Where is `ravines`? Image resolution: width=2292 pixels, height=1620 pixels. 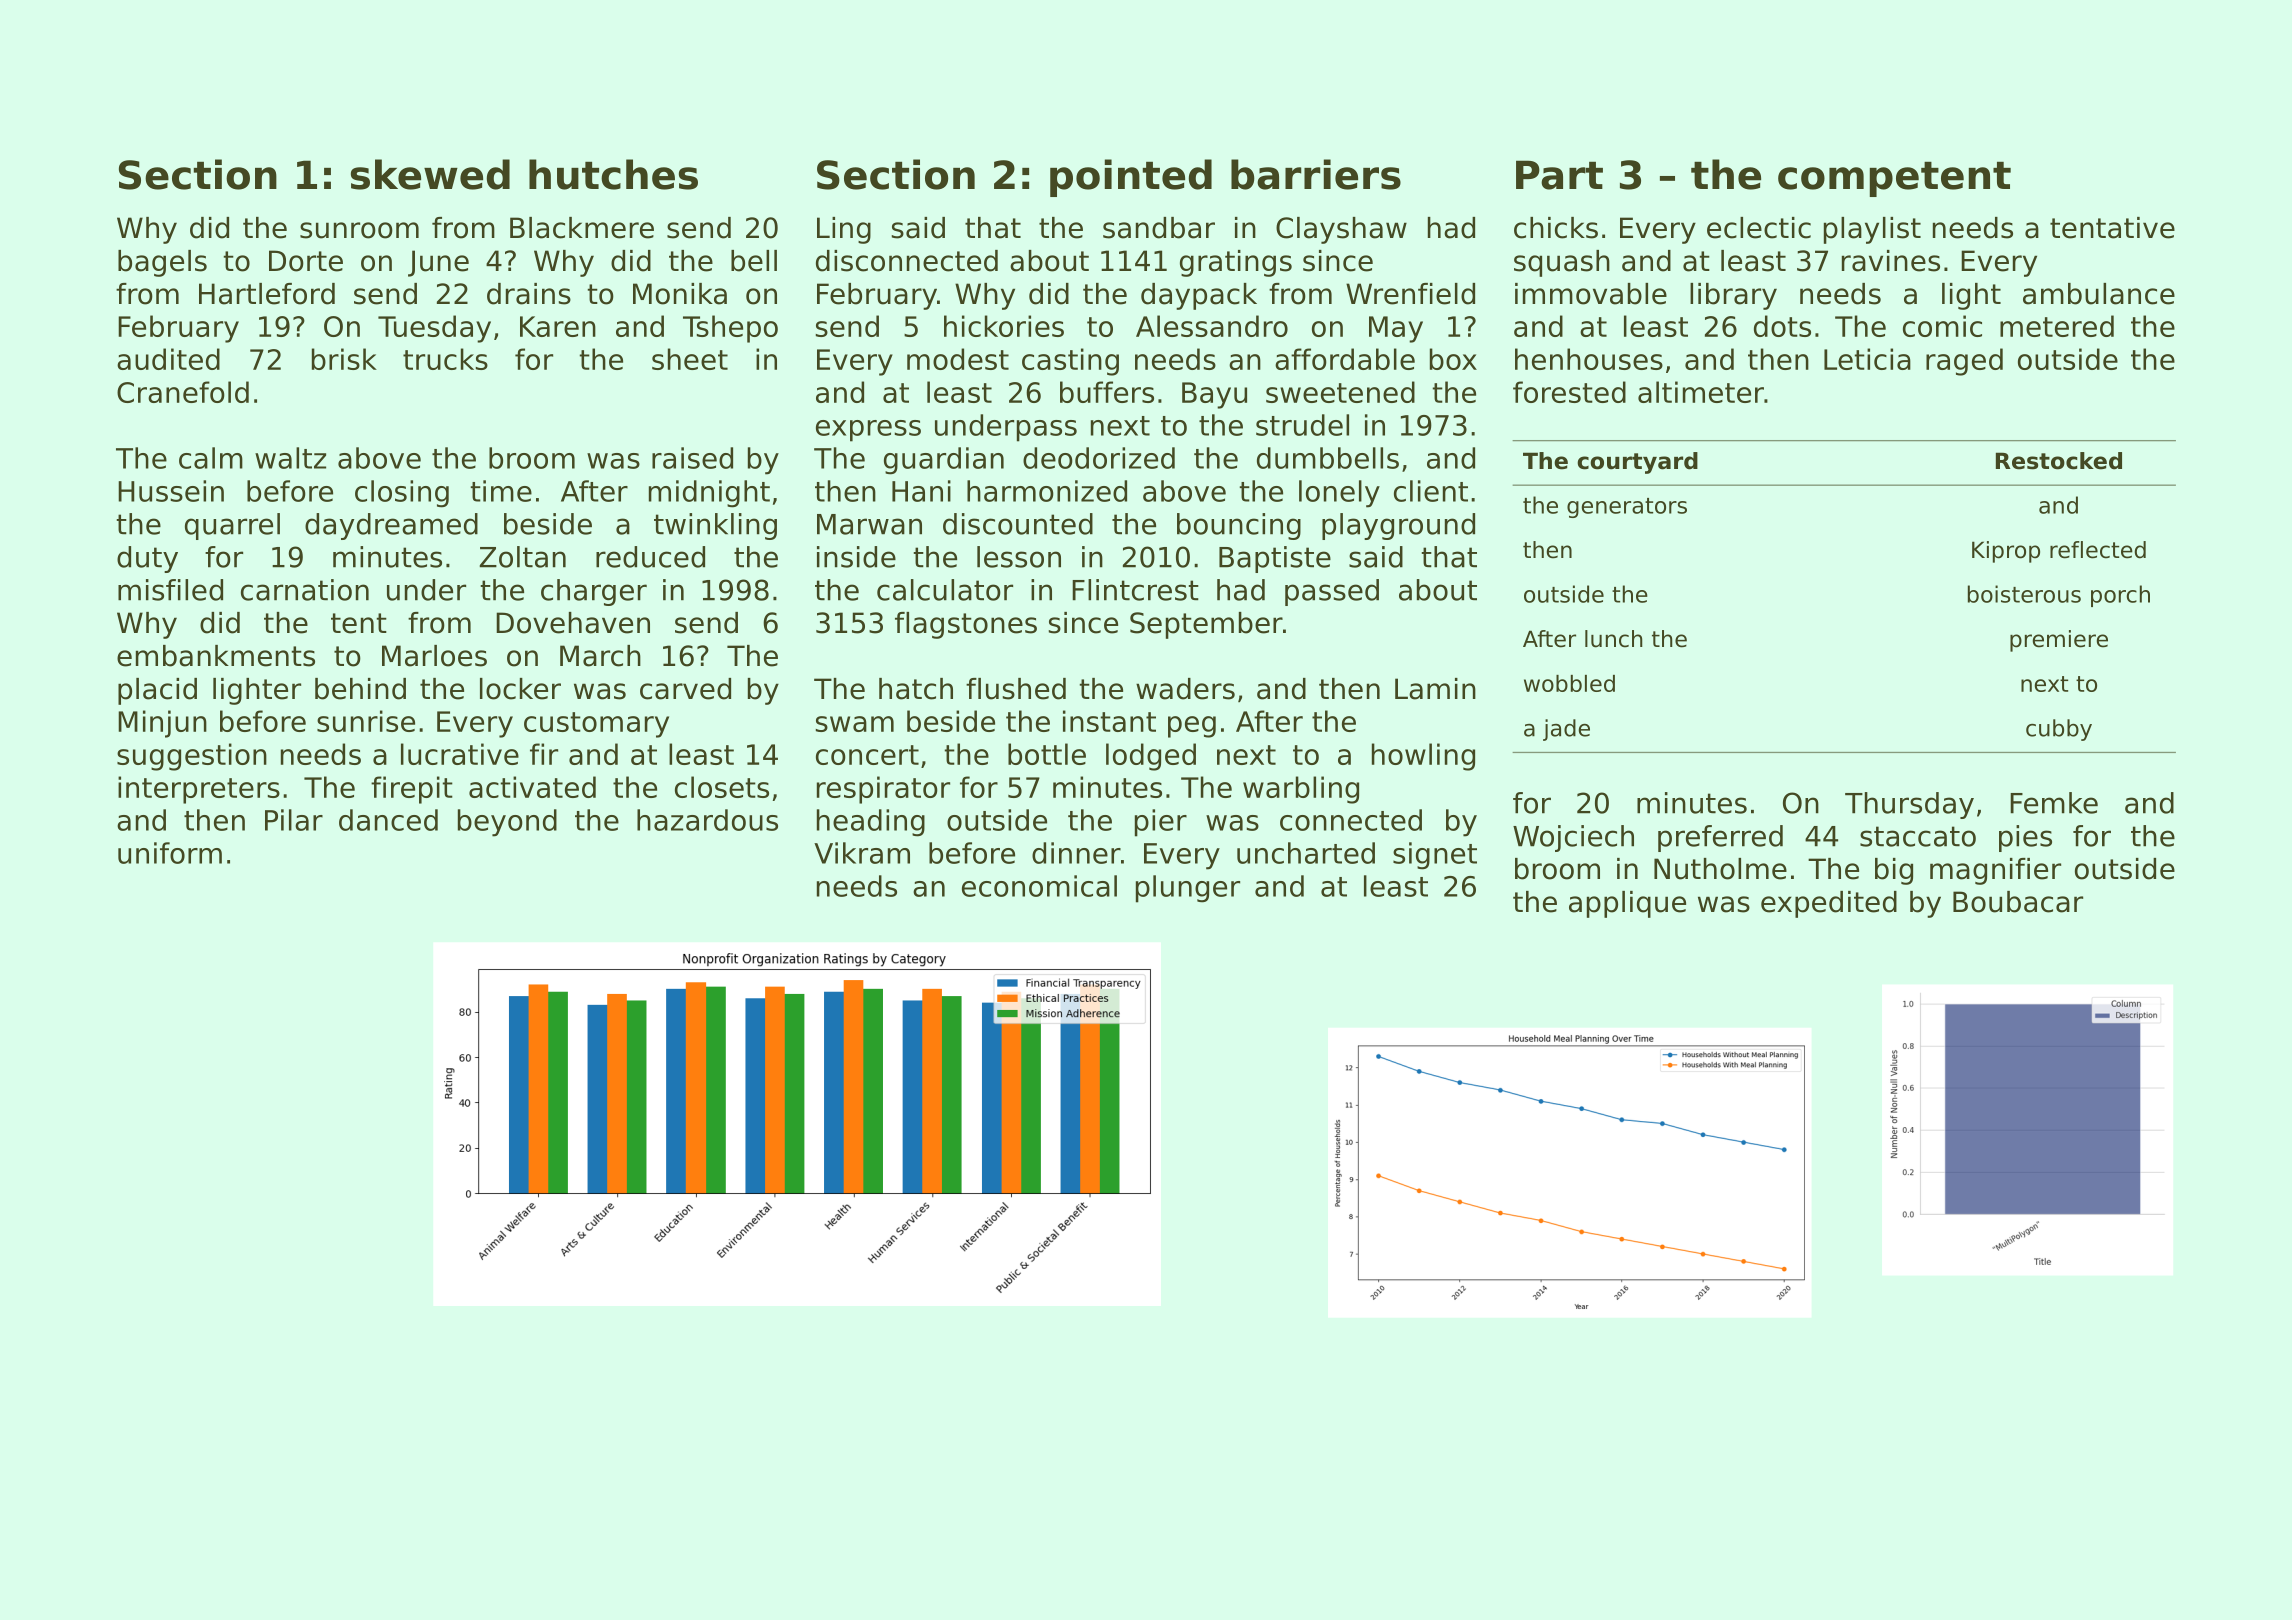
ravines is located at coordinates (1891, 261).
